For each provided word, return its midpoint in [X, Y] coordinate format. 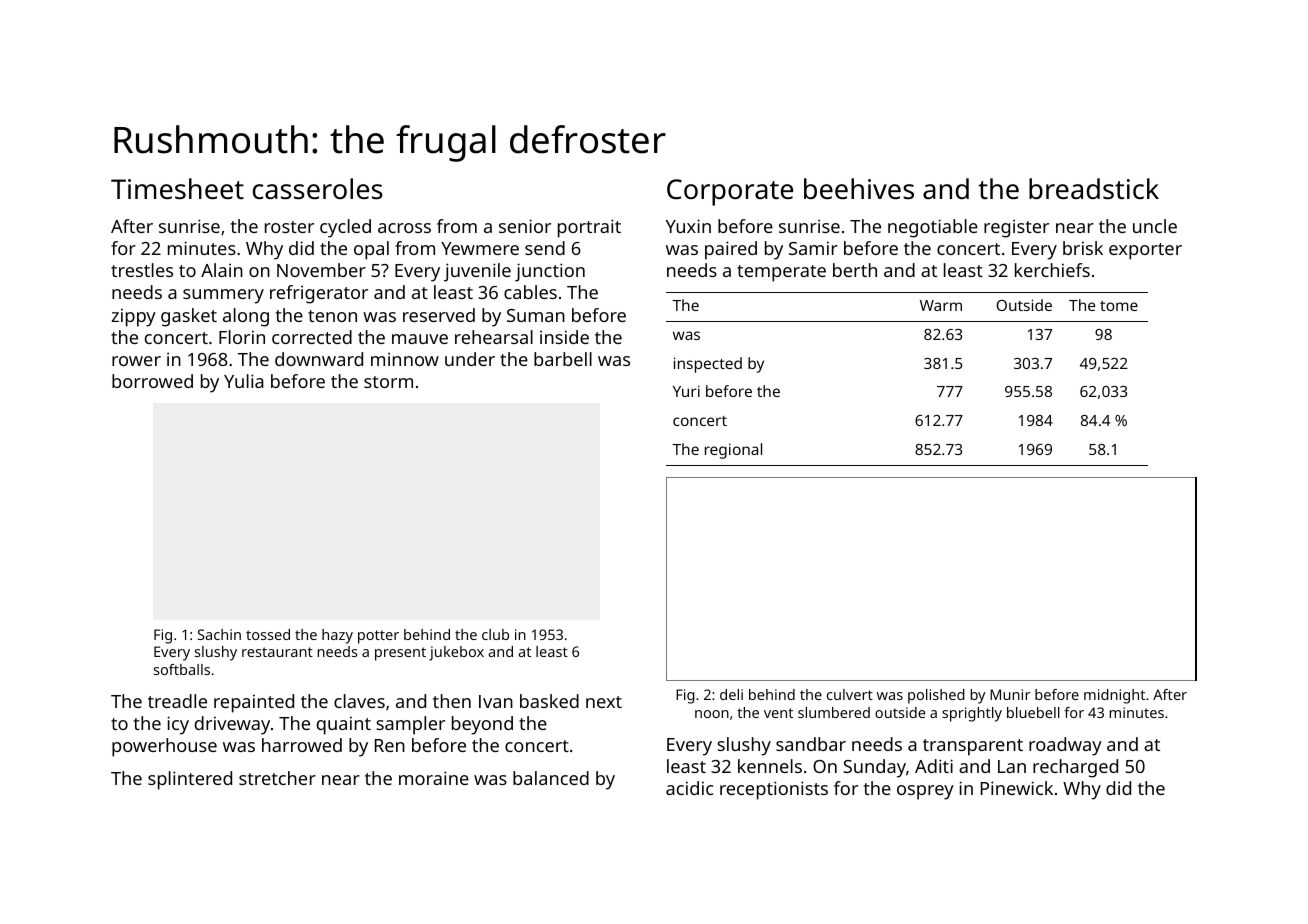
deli [731, 694]
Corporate [730, 192]
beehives [859, 189]
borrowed [152, 381]
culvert [850, 694]
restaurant [277, 652]
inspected [708, 365]
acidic [689, 788]
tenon [332, 316]
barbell [563, 359]
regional [733, 451]
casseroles [318, 189]
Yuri [686, 391]
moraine [434, 778]
